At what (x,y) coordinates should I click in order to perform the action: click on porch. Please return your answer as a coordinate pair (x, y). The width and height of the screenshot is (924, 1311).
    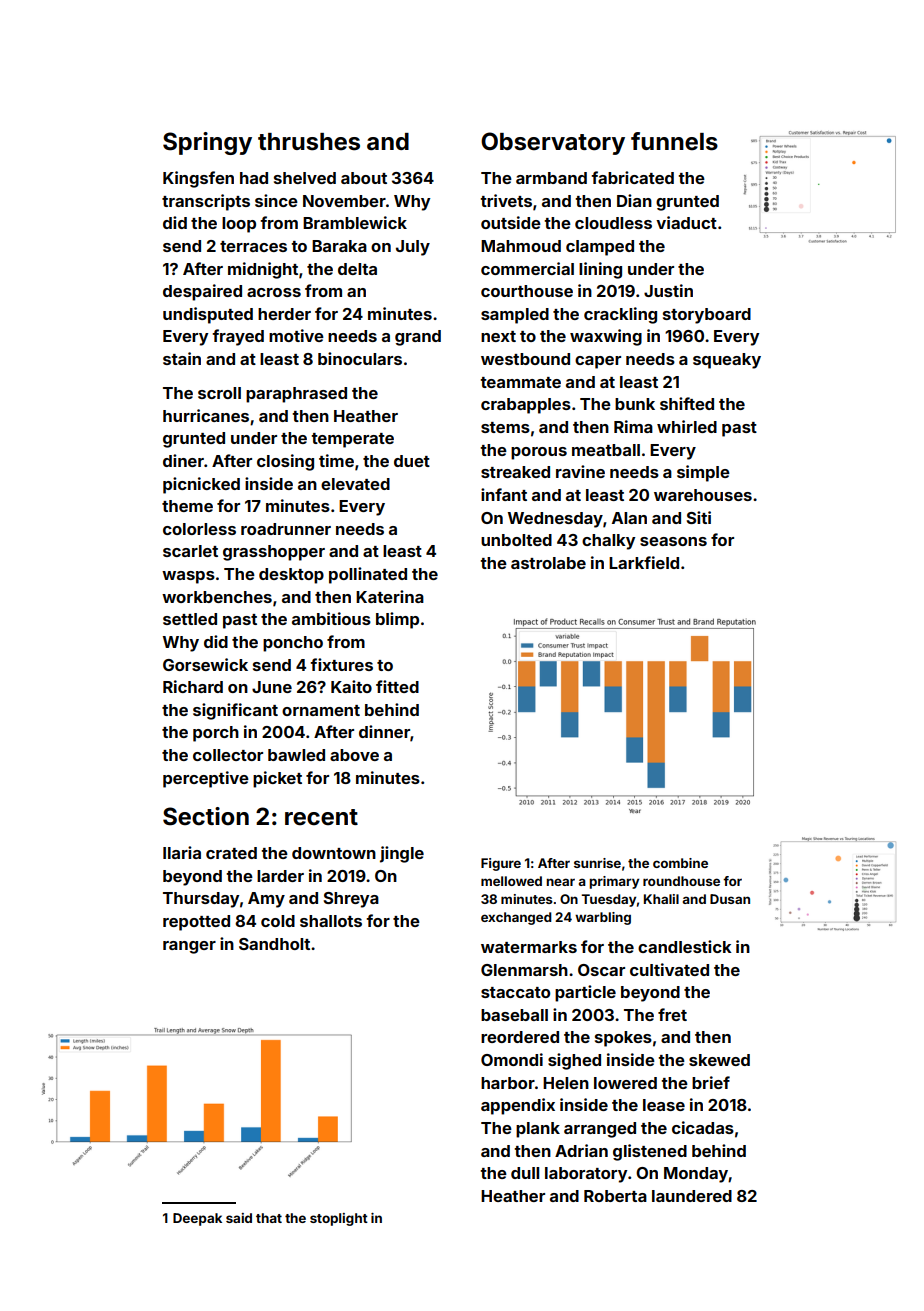
    Looking at the image, I should click on (216, 734).
